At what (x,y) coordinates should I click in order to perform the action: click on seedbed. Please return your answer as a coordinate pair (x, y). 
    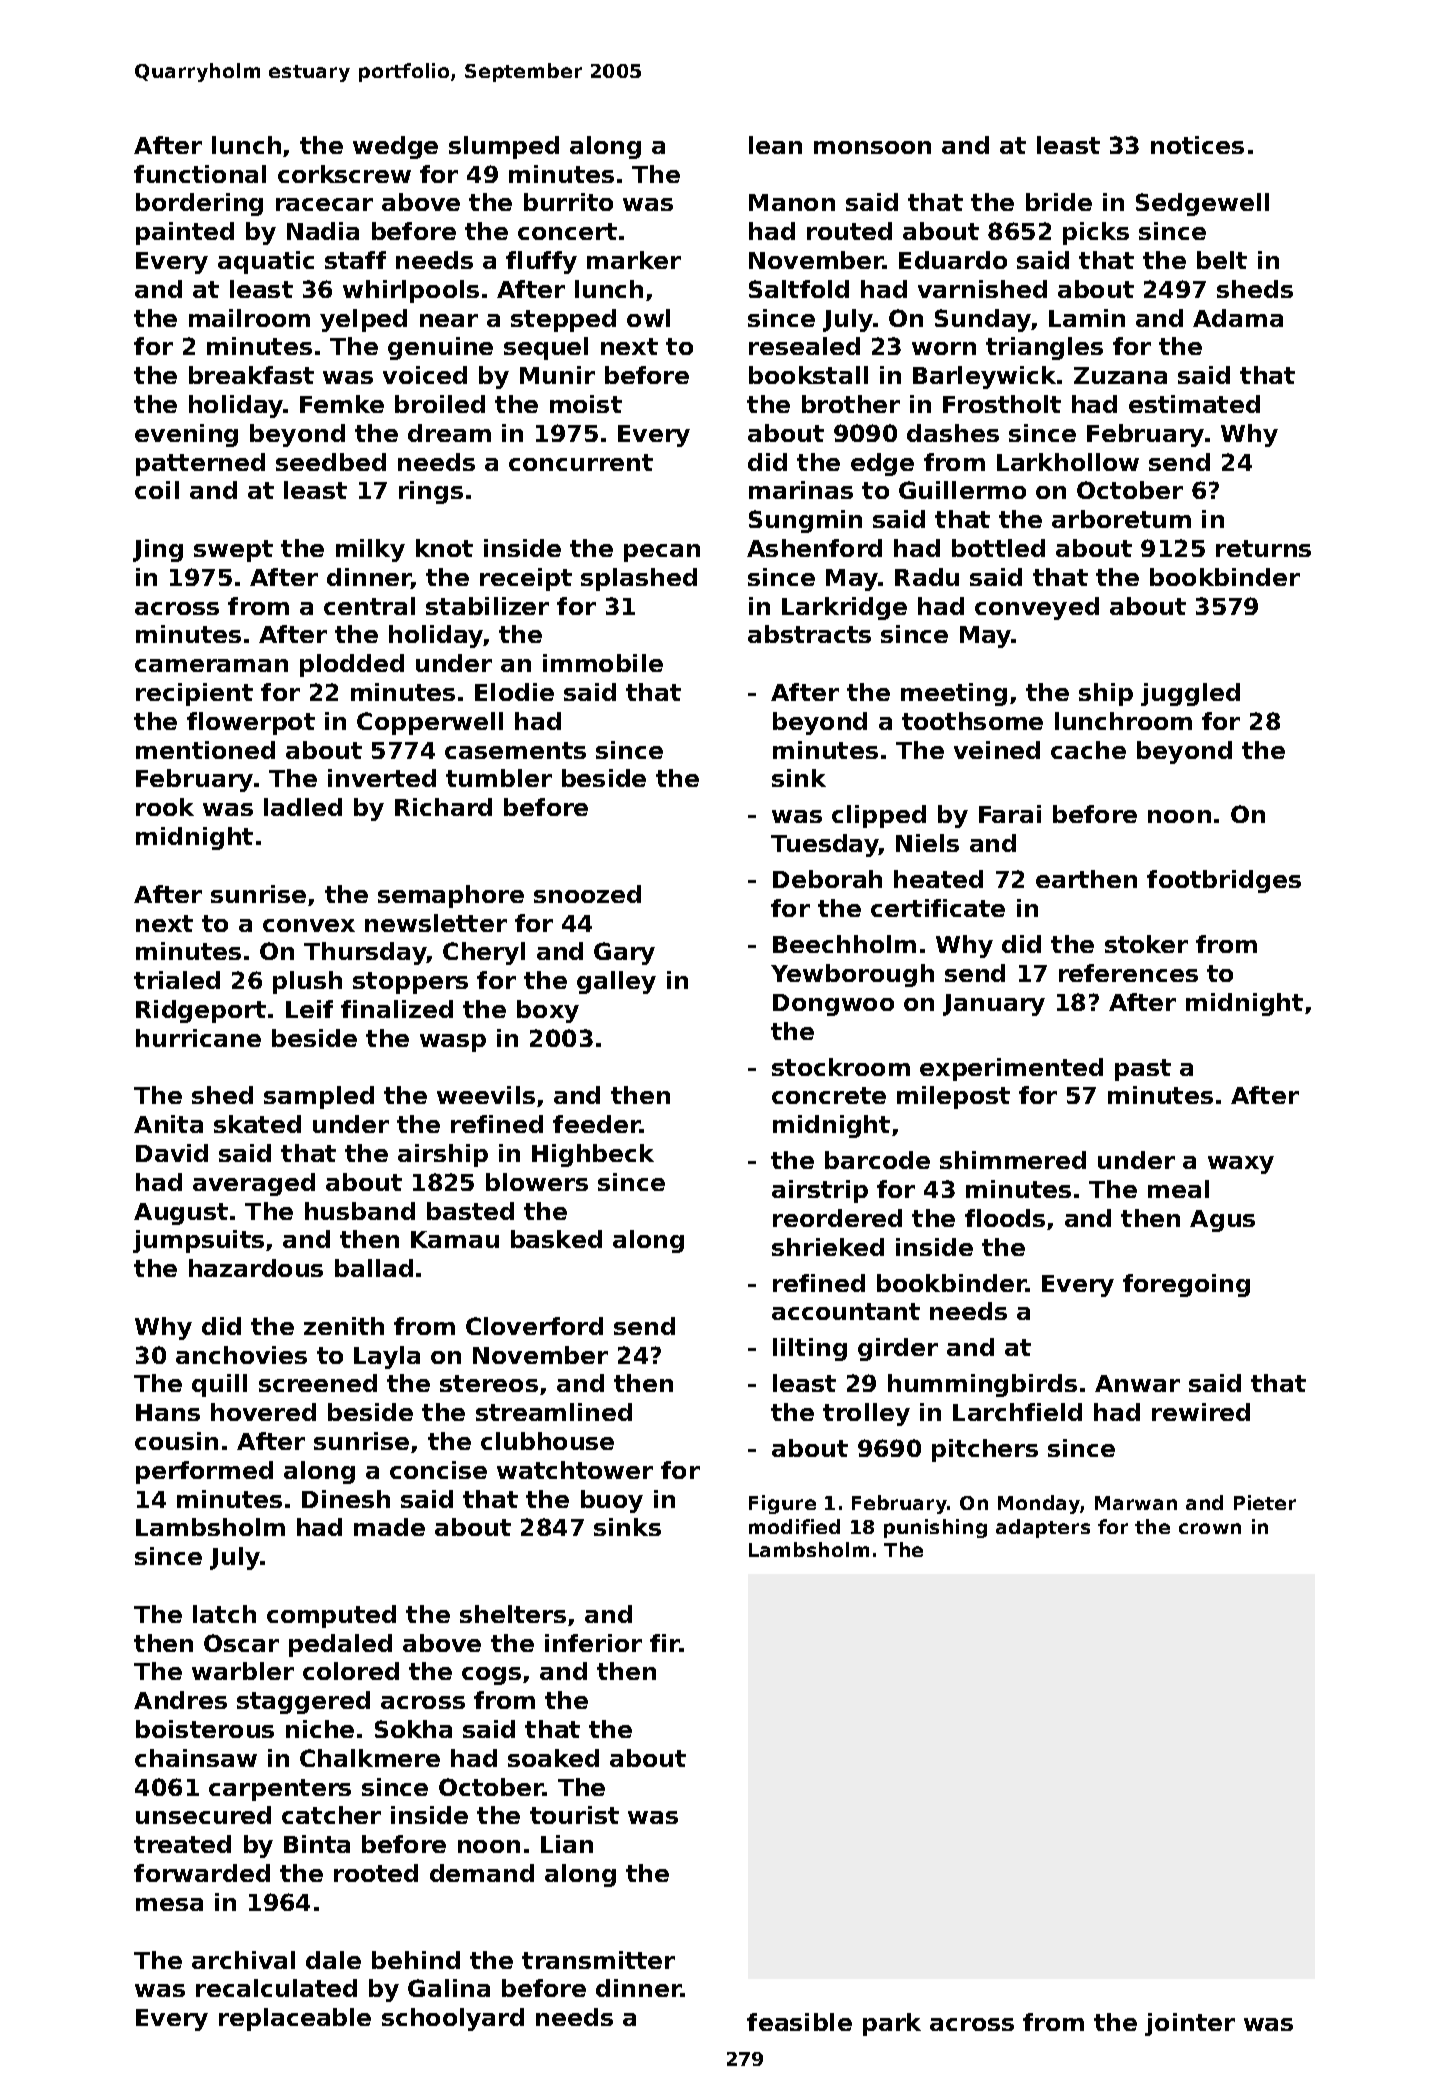
    Looking at the image, I should click on (331, 462).
